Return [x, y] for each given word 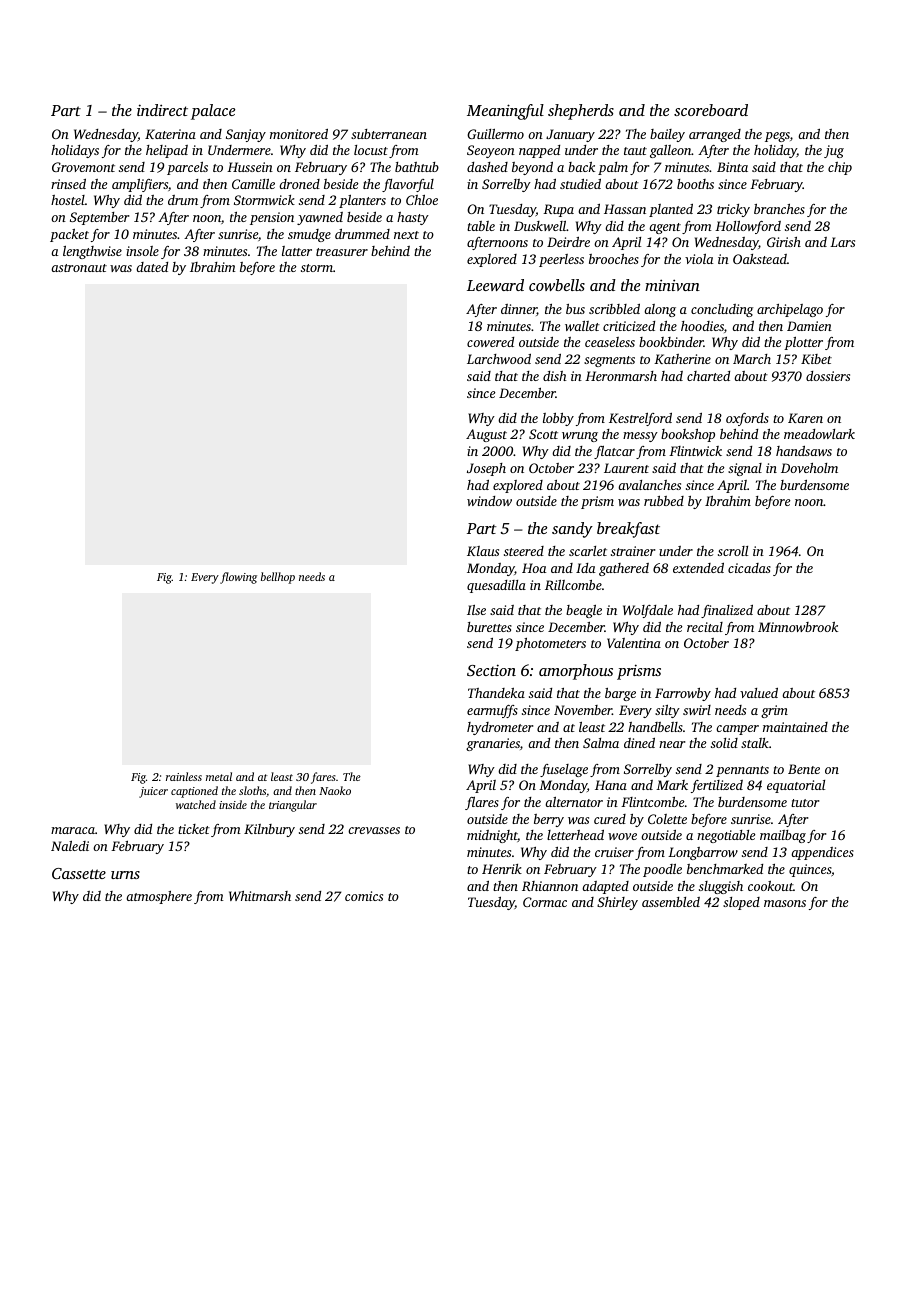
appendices [822, 853]
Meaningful [505, 112]
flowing [238, 578]
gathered [624, 569]
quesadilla [496, 586]
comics [364, 896]
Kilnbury [269, 830]
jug [834, 151]
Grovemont [83, 167]
